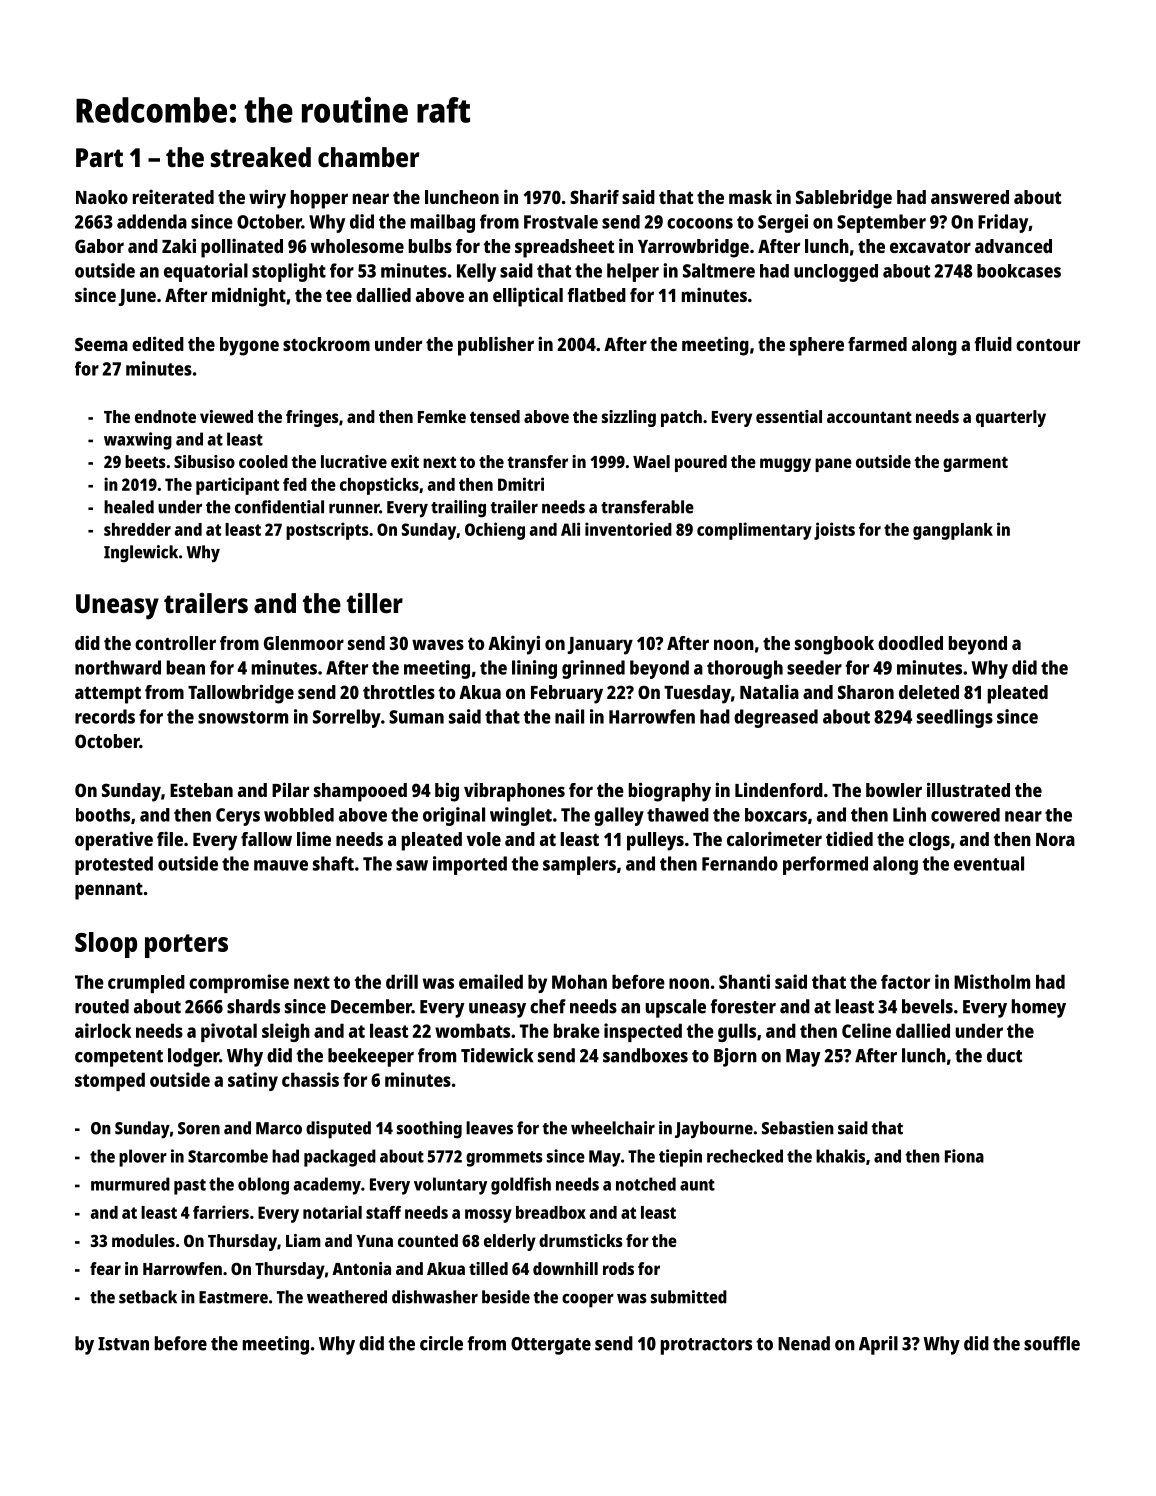 Image resolution: width=1156 pixels, height=1496 pixels. Describe the element at coordinates (844, 199) in the screenshot. I see `Sablebridge` at that location.
